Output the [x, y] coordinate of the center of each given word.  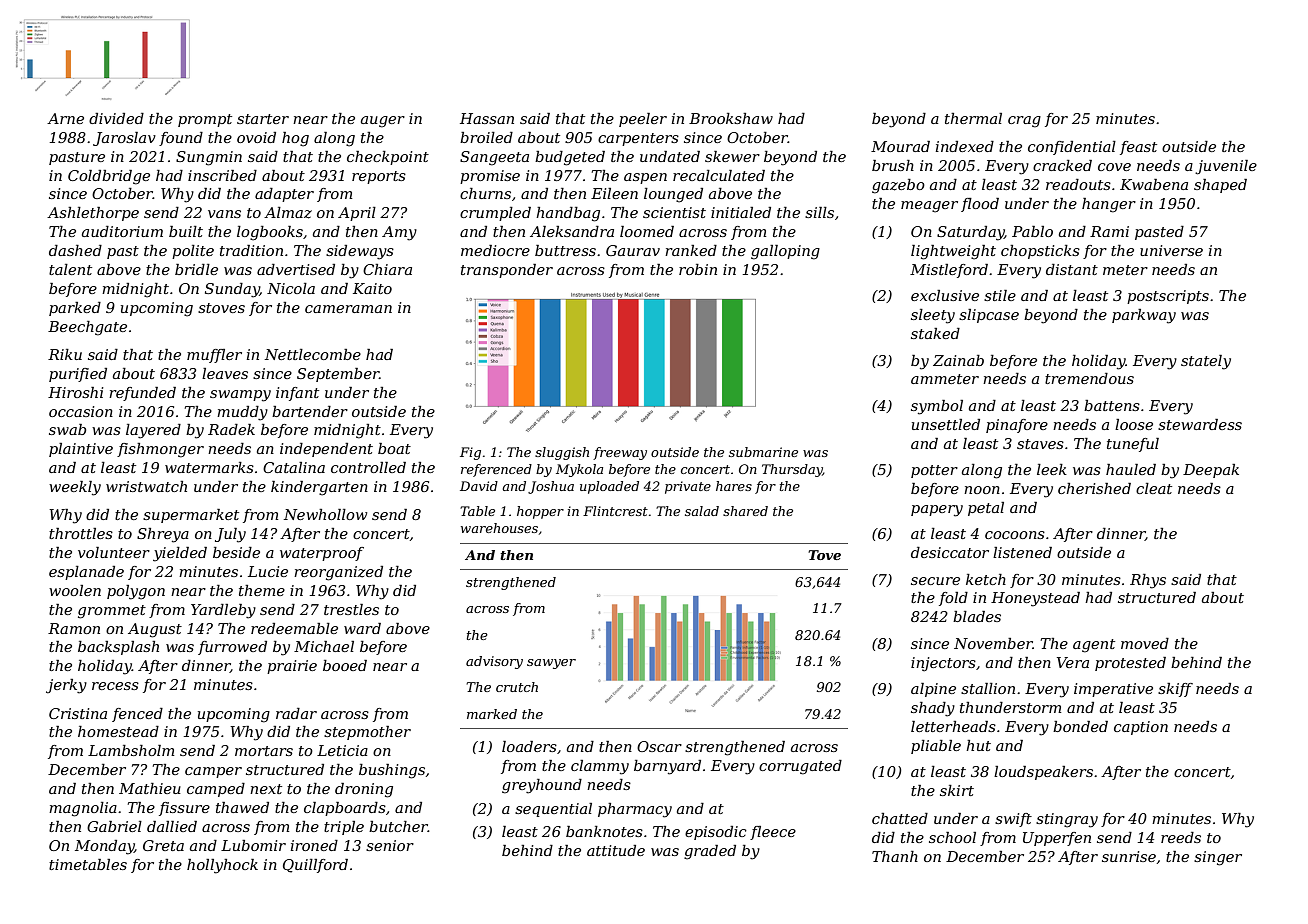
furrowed [232, 648]
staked [935, 333]
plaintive [81, 450]
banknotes [604, 831]
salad [702, 511]
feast [1138, 148]
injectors [943, 664]
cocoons [1015, 535]
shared [745, 511]
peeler [643, 120]
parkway [1144, 316]
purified [78, 375]
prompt [205, 120]
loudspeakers [1043, 773]
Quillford [315, 866]
